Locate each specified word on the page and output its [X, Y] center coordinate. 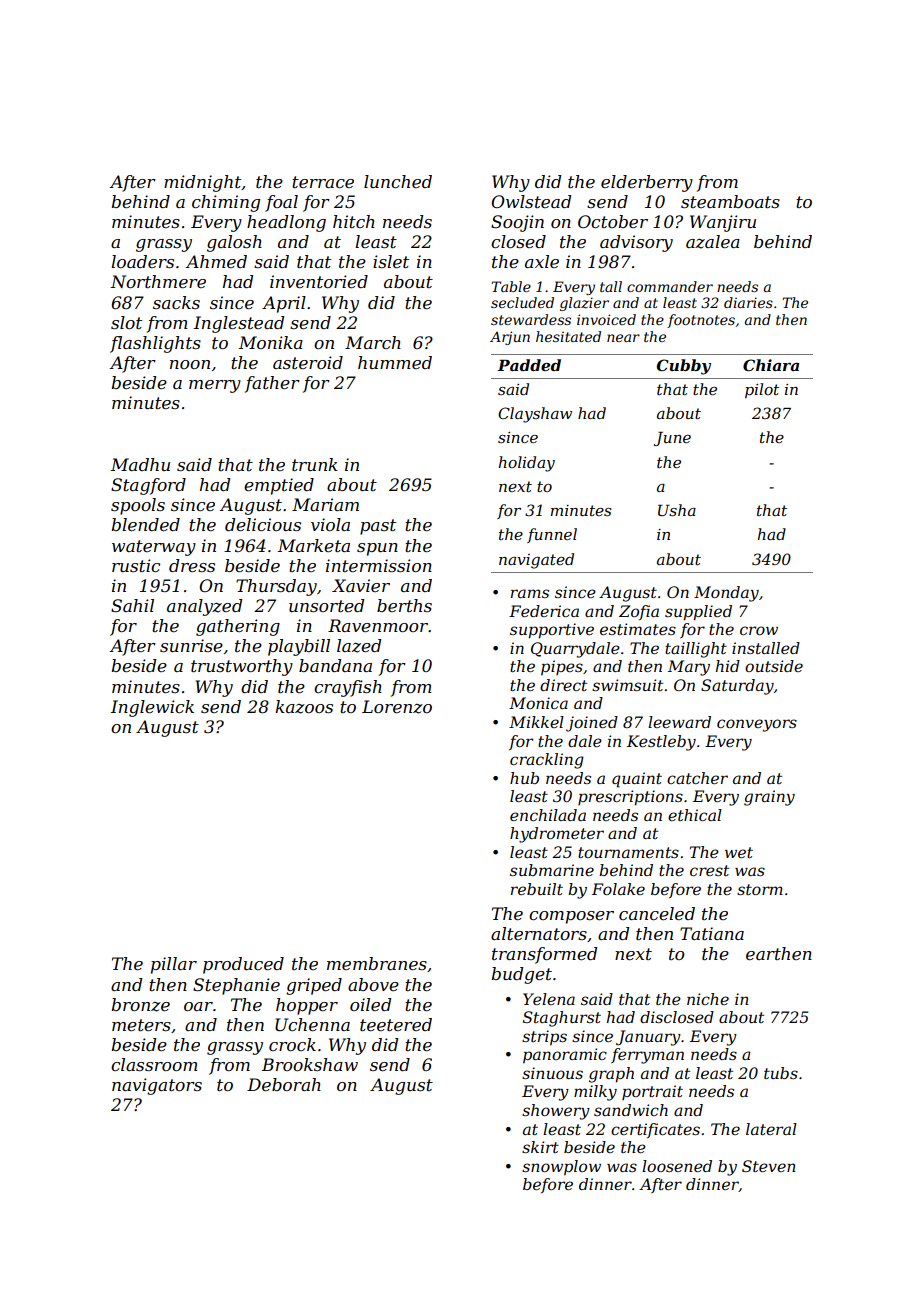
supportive [552, 631]
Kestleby [661, 743]
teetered [396, 1024]
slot [126, 322]
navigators [157, 1086]
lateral [771, 1129]
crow [759, 630]
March [373, 342]
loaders [142, 261]
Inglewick [152, 708]
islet [391, 261]
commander [670, 286]
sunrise [191, 645]
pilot [762, 390]
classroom [154, 1064]
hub [524, 778]
